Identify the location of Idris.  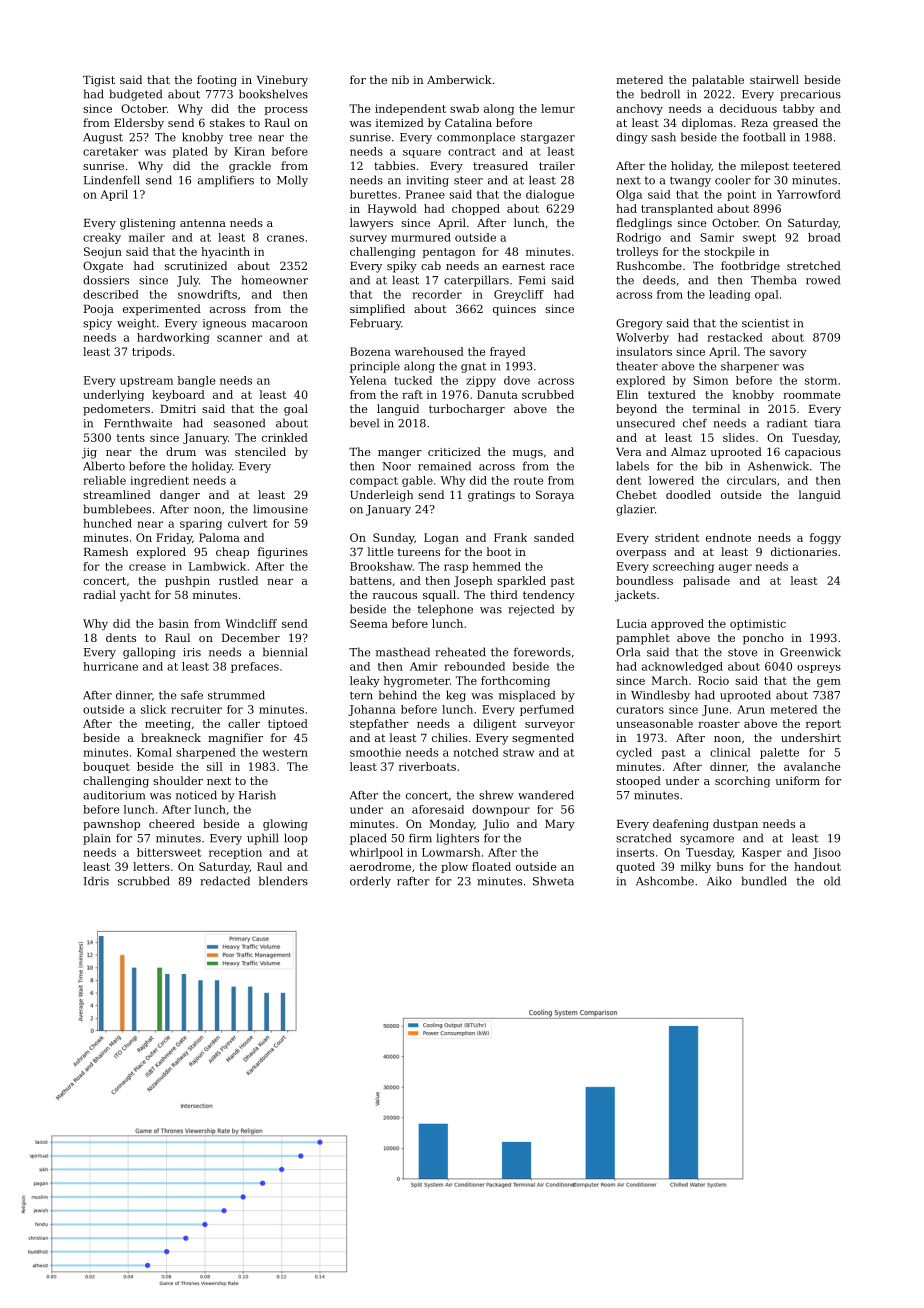
(96, 881).
